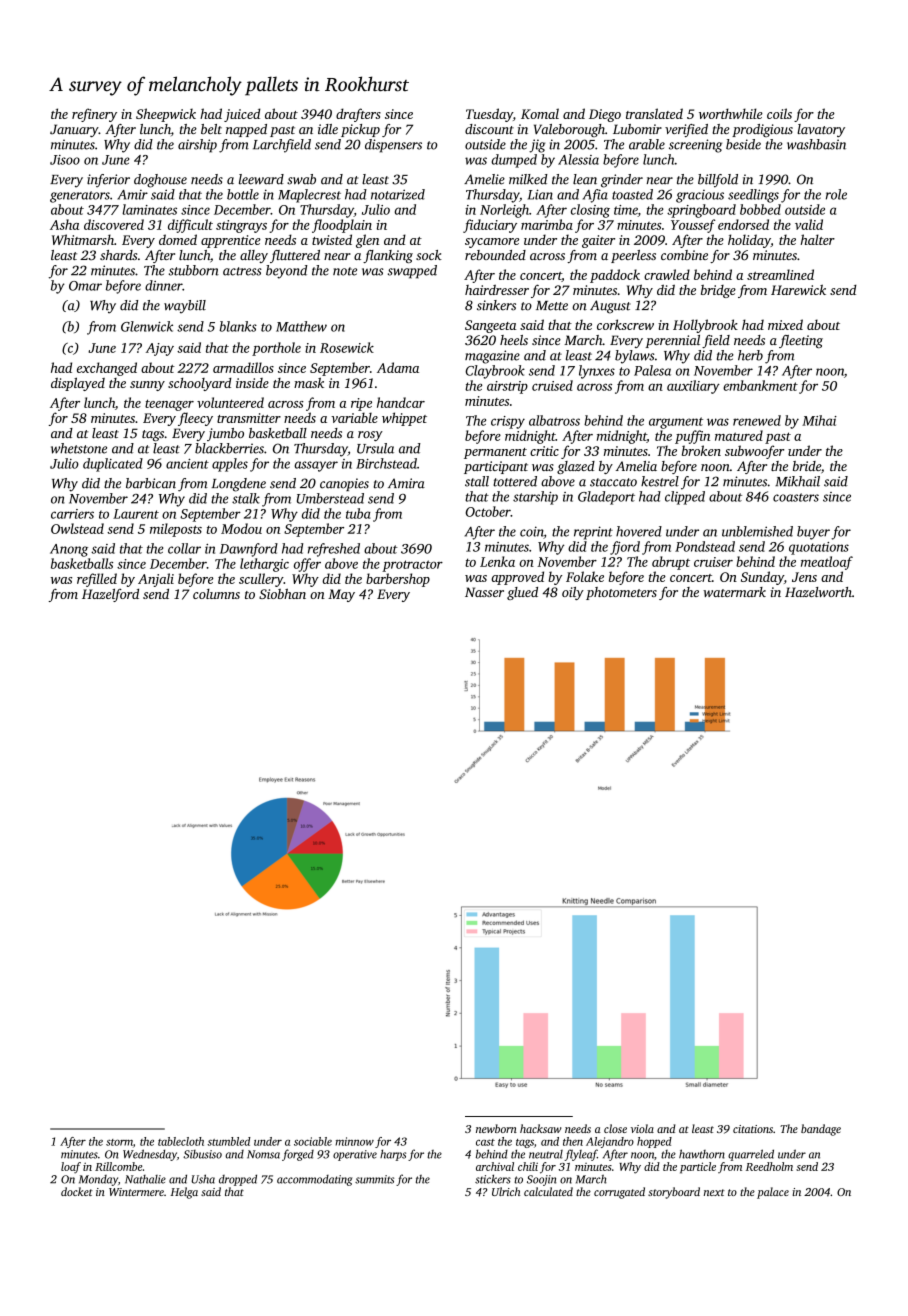 The width and height of the image is (908, 1316). I want to click on watermark, so click(734, 592).
